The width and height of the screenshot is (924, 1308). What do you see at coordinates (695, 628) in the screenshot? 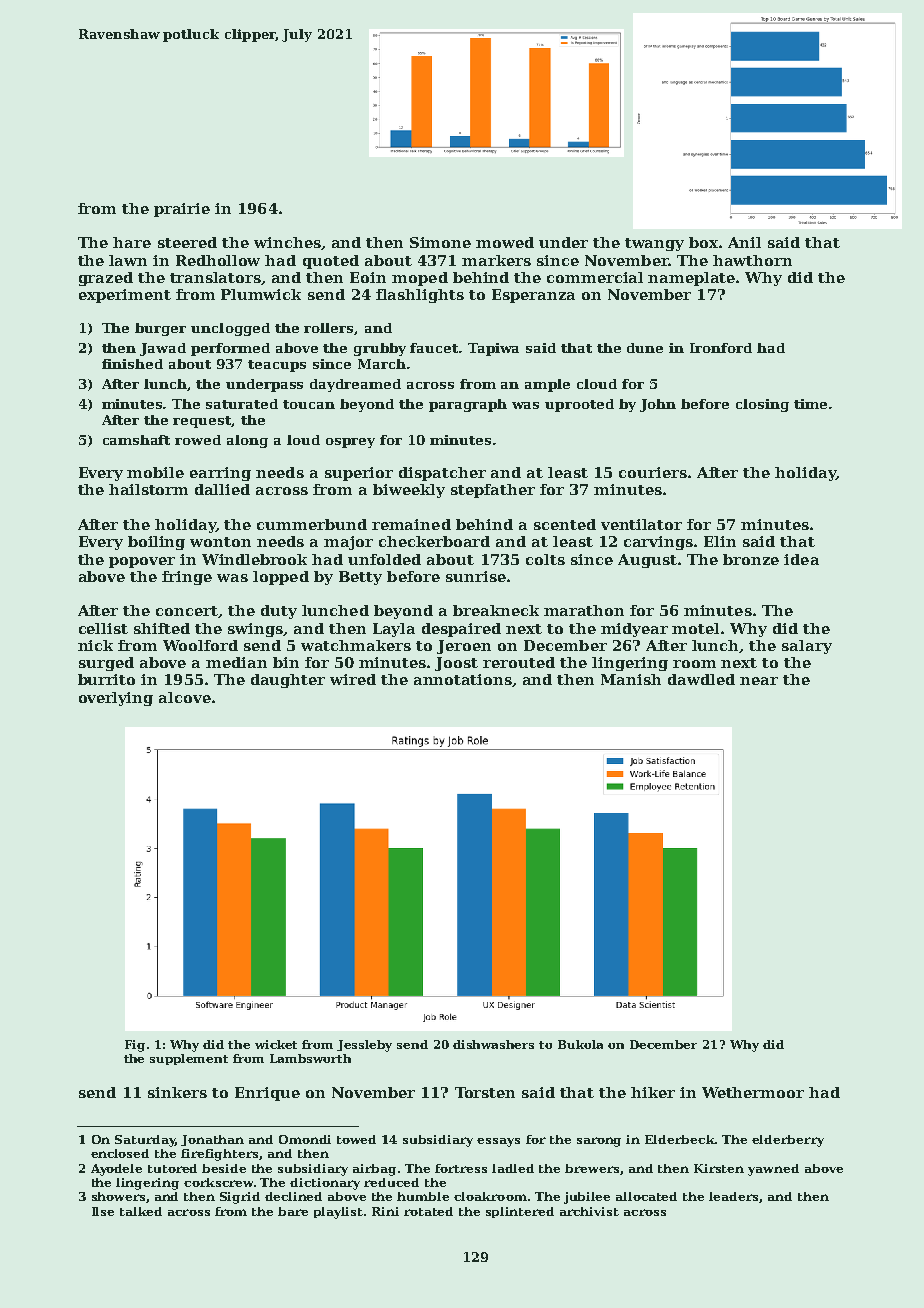
I see `motel` at bounding box center [695, 628].
